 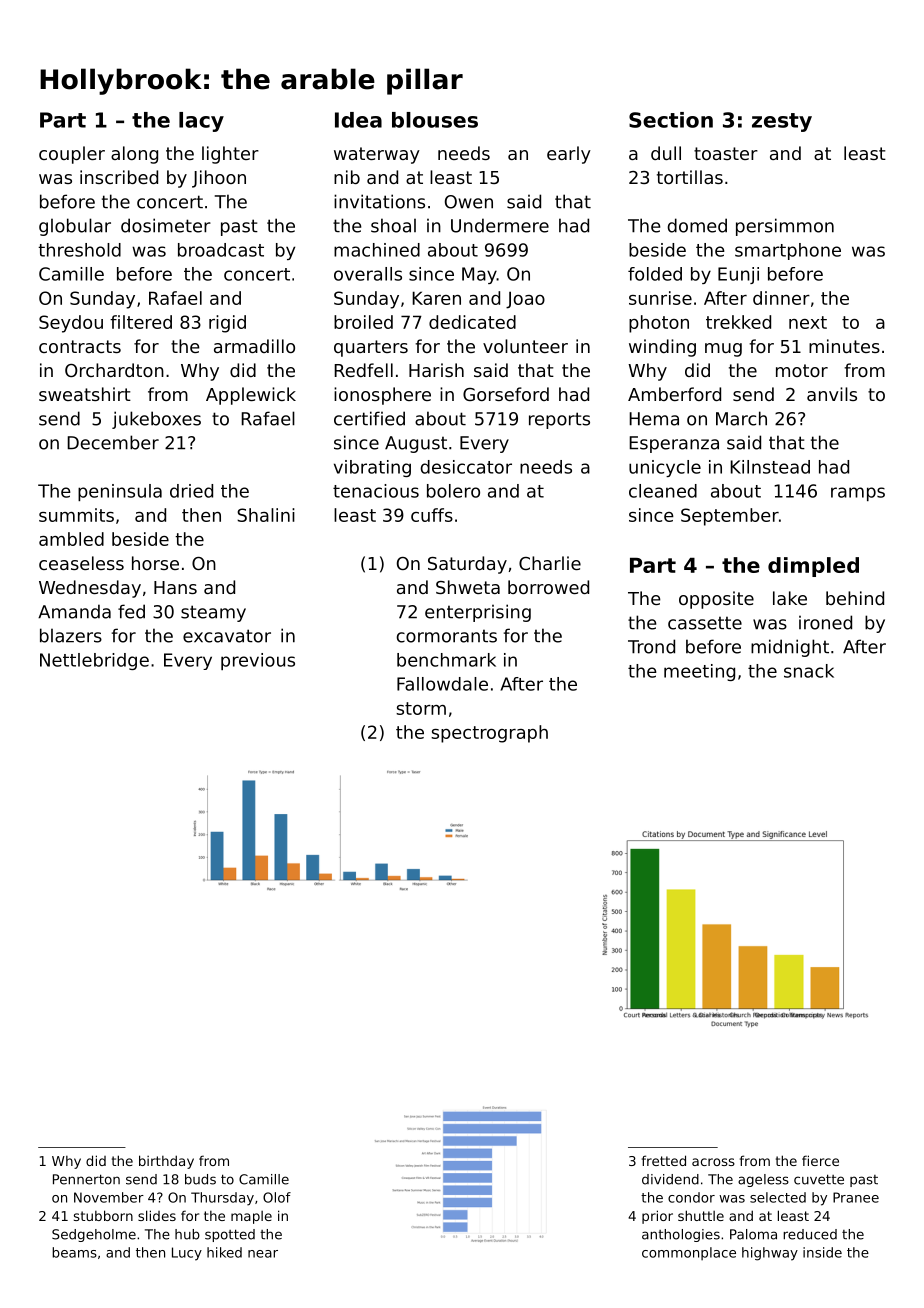 I want to click on commonplace, so click(x=689, y=1253).
